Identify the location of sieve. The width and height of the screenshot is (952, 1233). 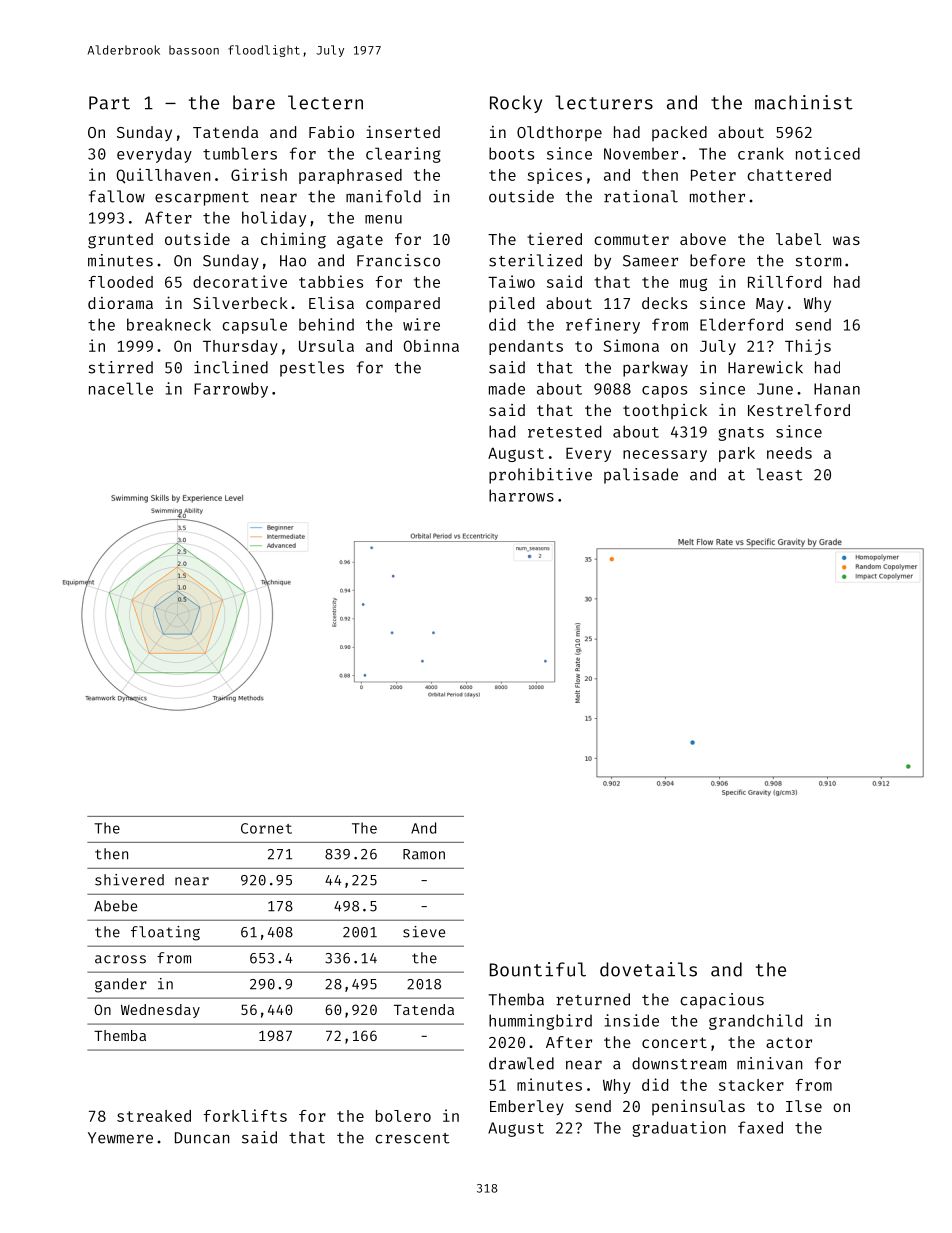
(424, 932).
